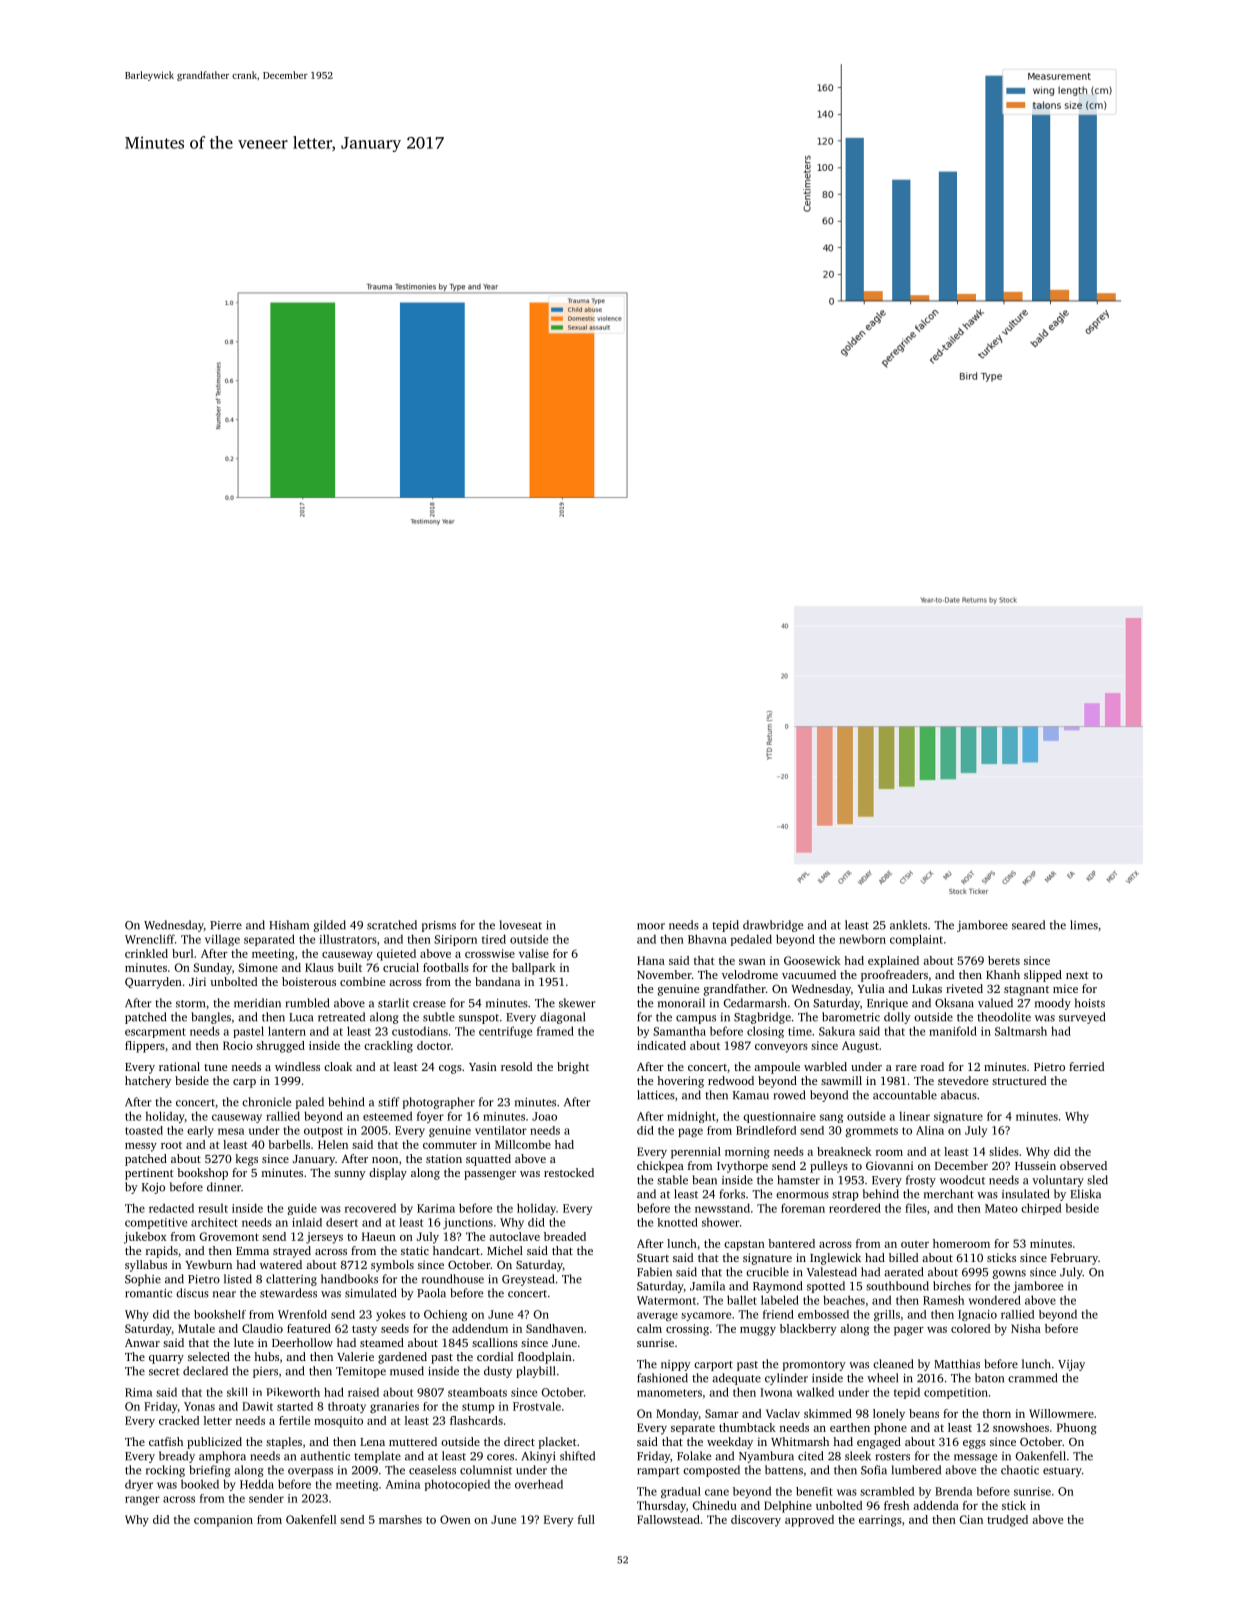  Describe the element at coordinates (211, 1018) in the screenshot. I see `bangles` at that location.
